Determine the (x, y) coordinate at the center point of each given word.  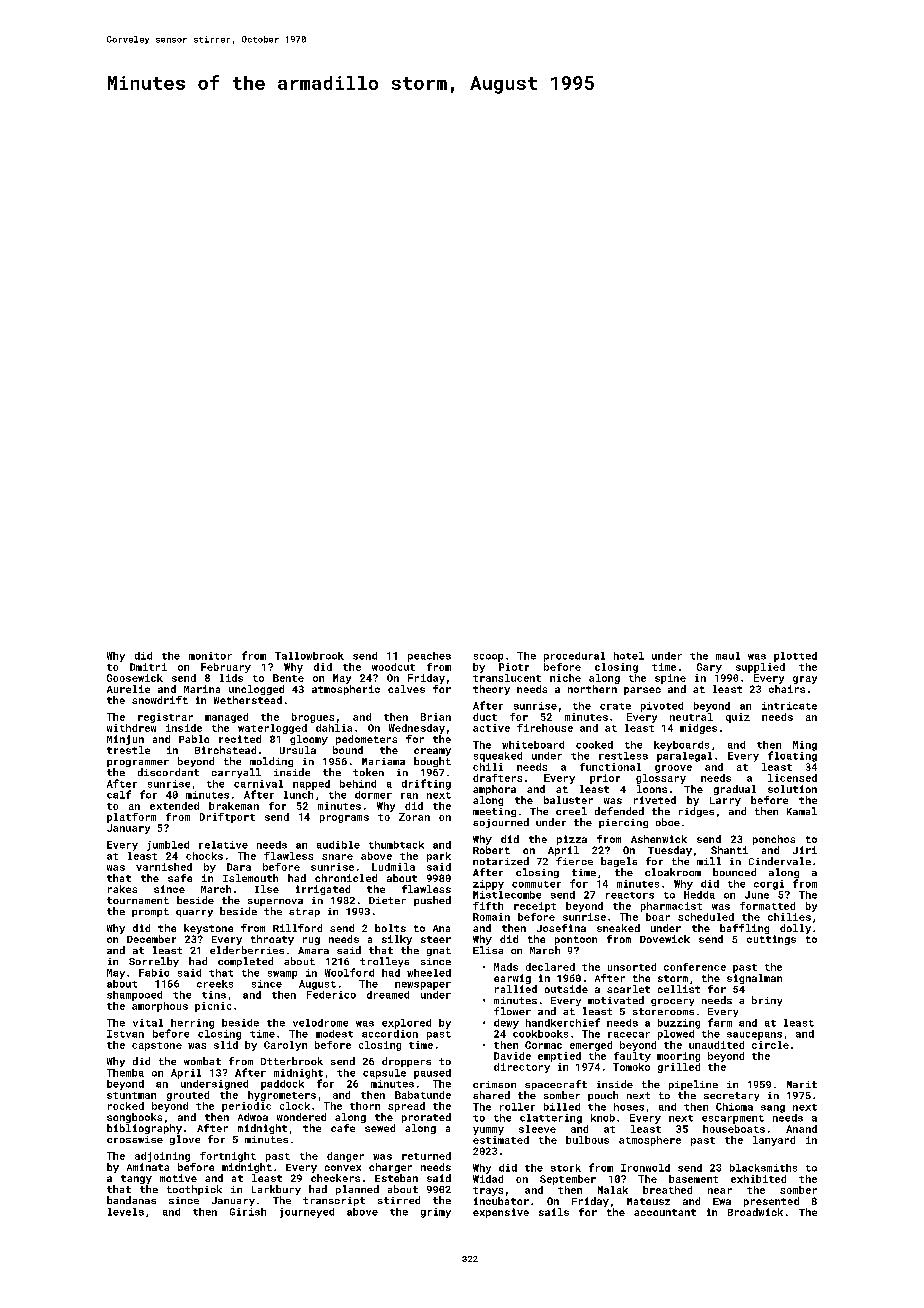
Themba (125, 1073)
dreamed (388, 995)
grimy (436, 1213)
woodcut (393, 667)
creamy (432, 752)
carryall (236, 773)
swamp (282, 975)
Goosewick (135, 678)
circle (770, 1045)
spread (406, 1107)
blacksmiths (763, 1168)
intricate (789, 706)
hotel (629, 656)
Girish (248, 1212)
